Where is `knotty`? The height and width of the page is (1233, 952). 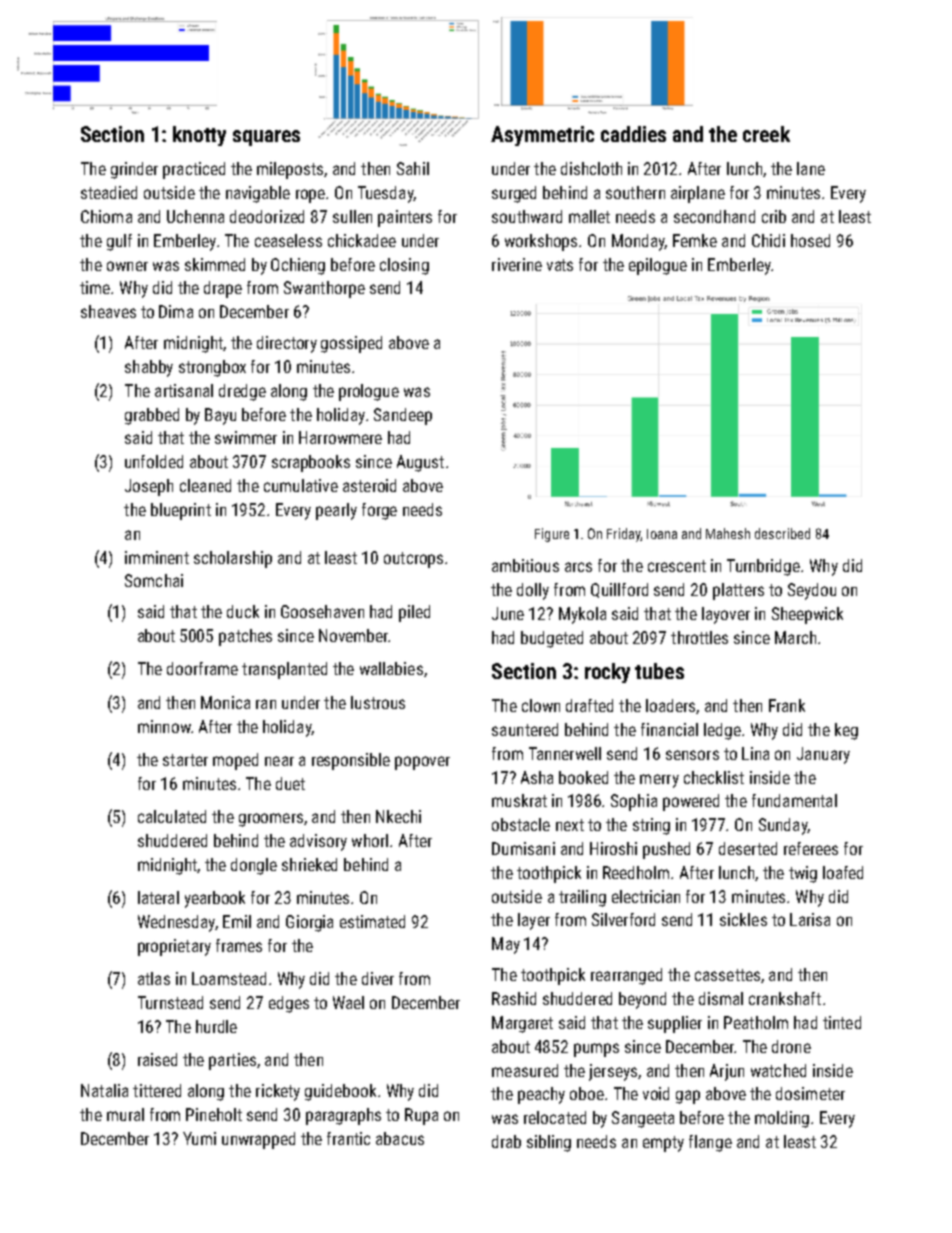
knotty is located at coordinates (199, 136).
